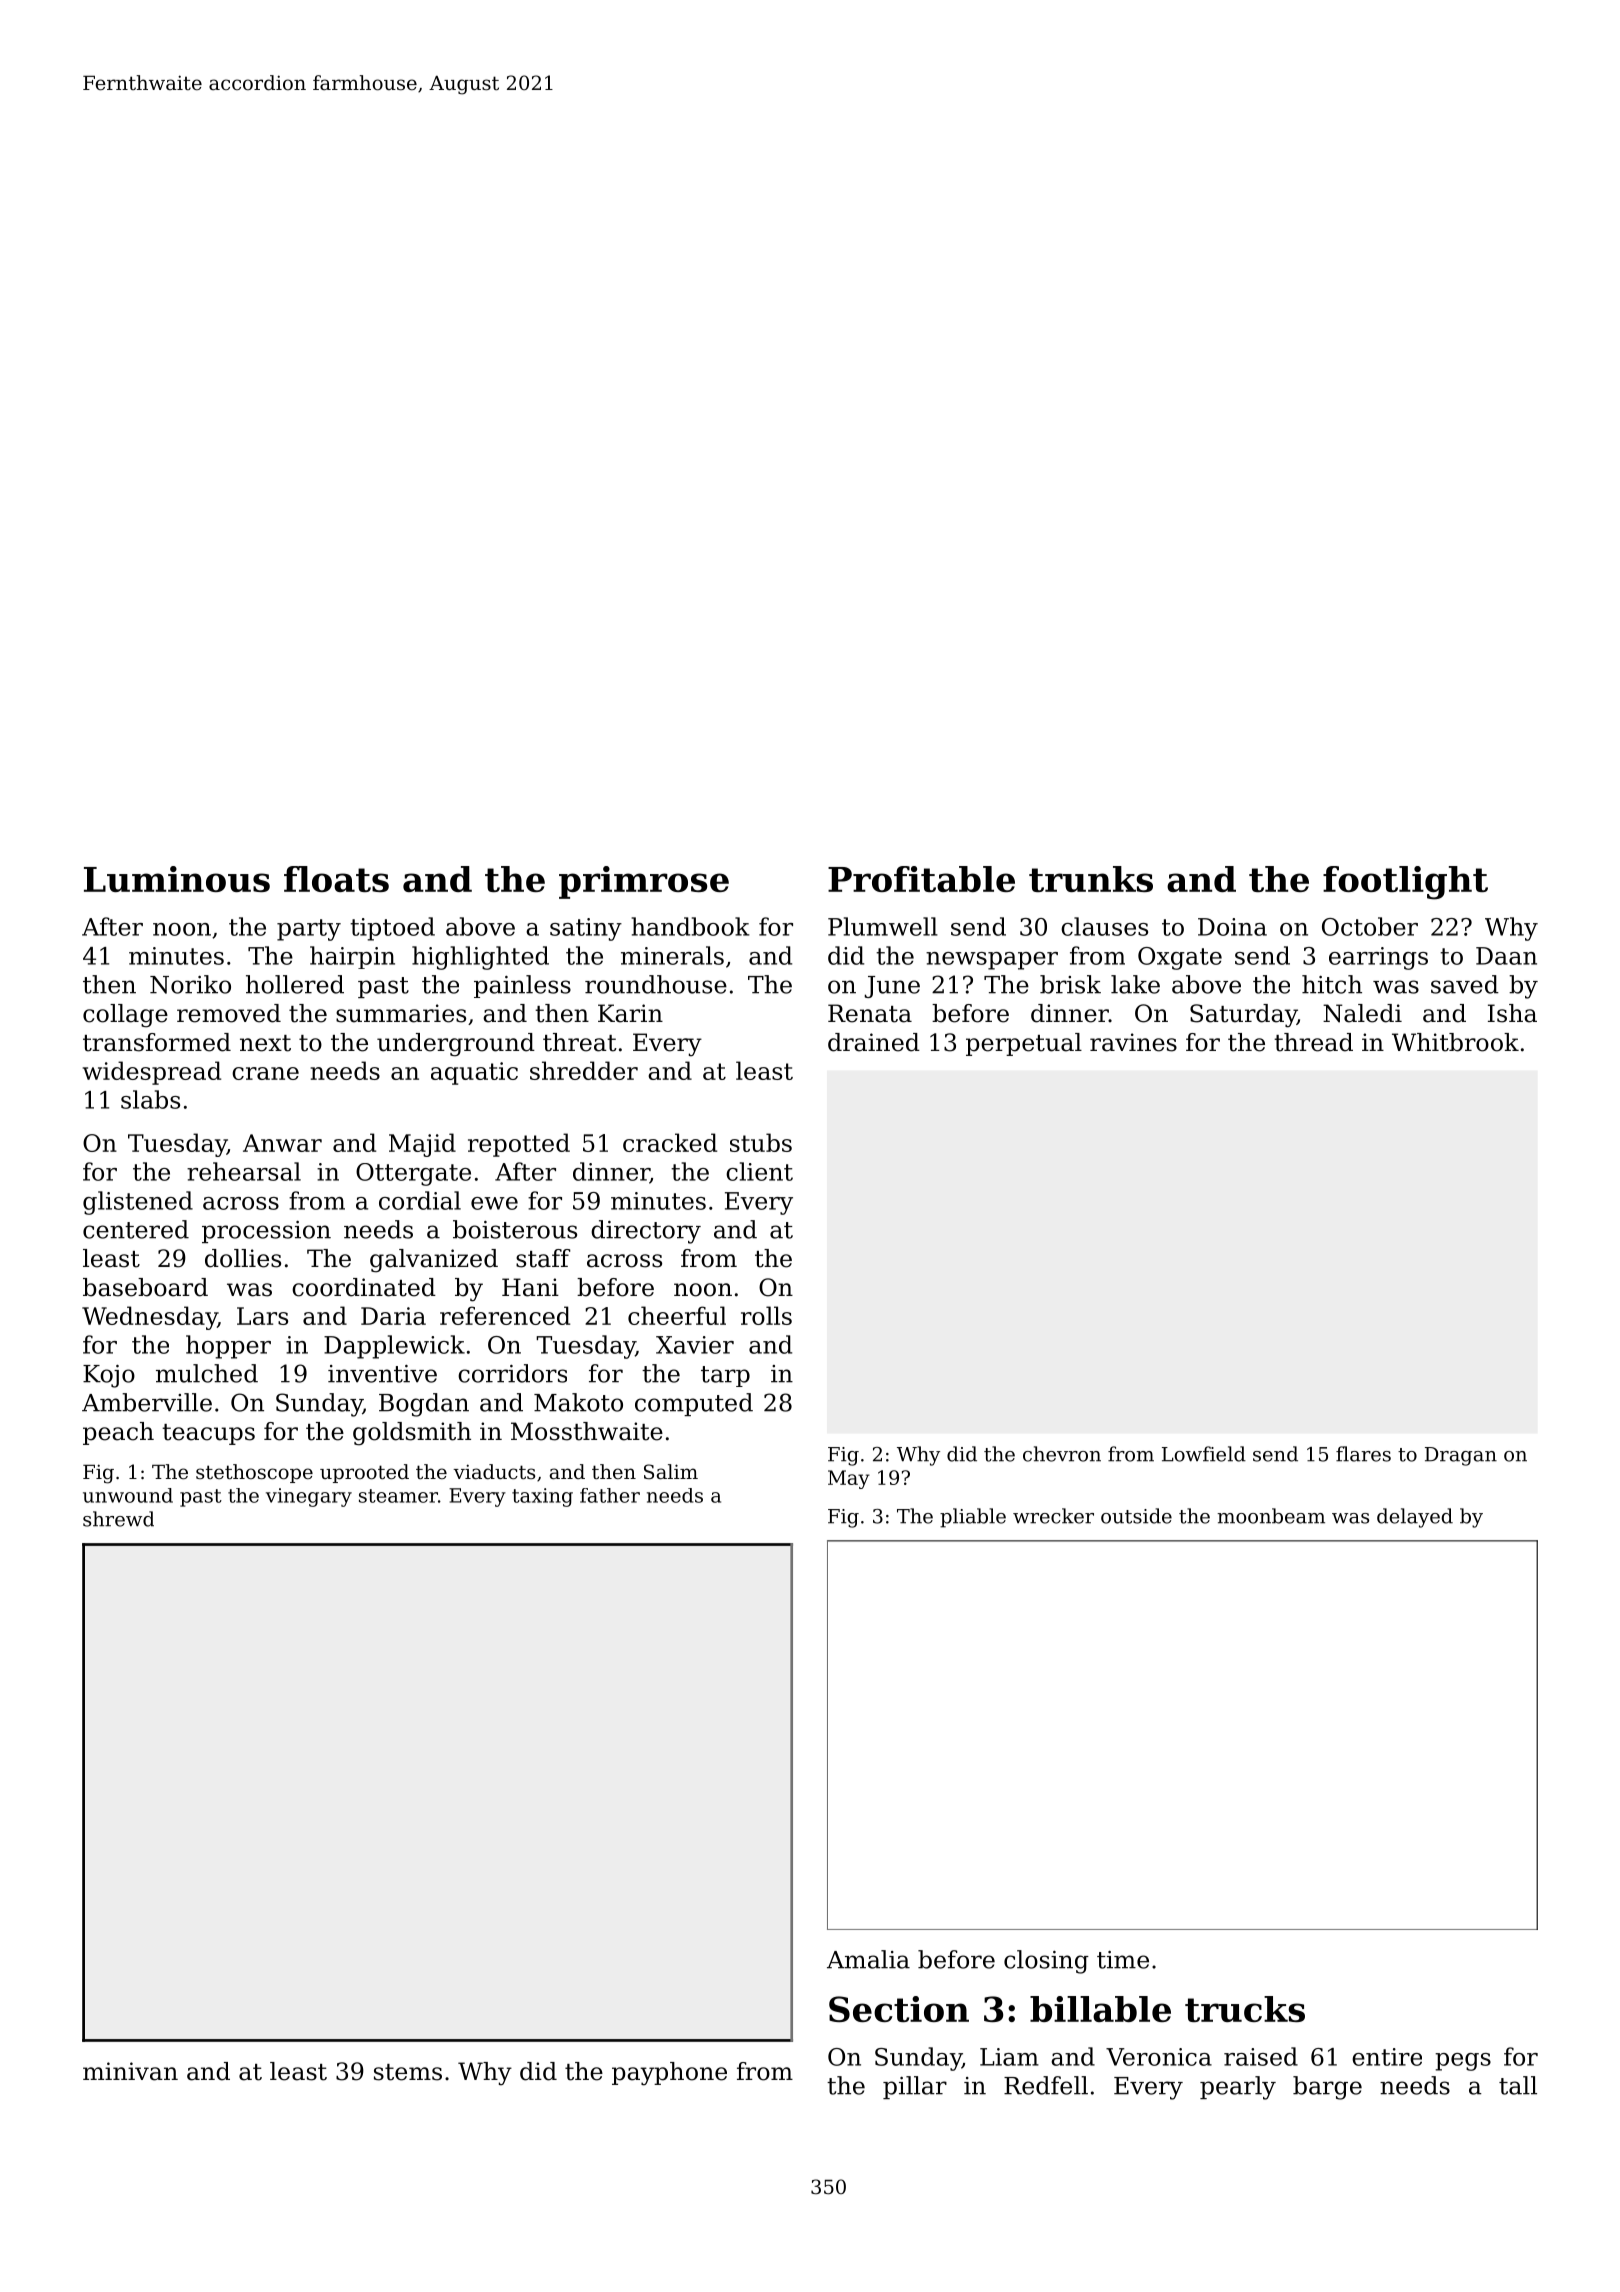 The width and height of the page is (1620, 2292). Describe the element at coordinates (973, 1518) in the page. I see `pliable` at that location.
